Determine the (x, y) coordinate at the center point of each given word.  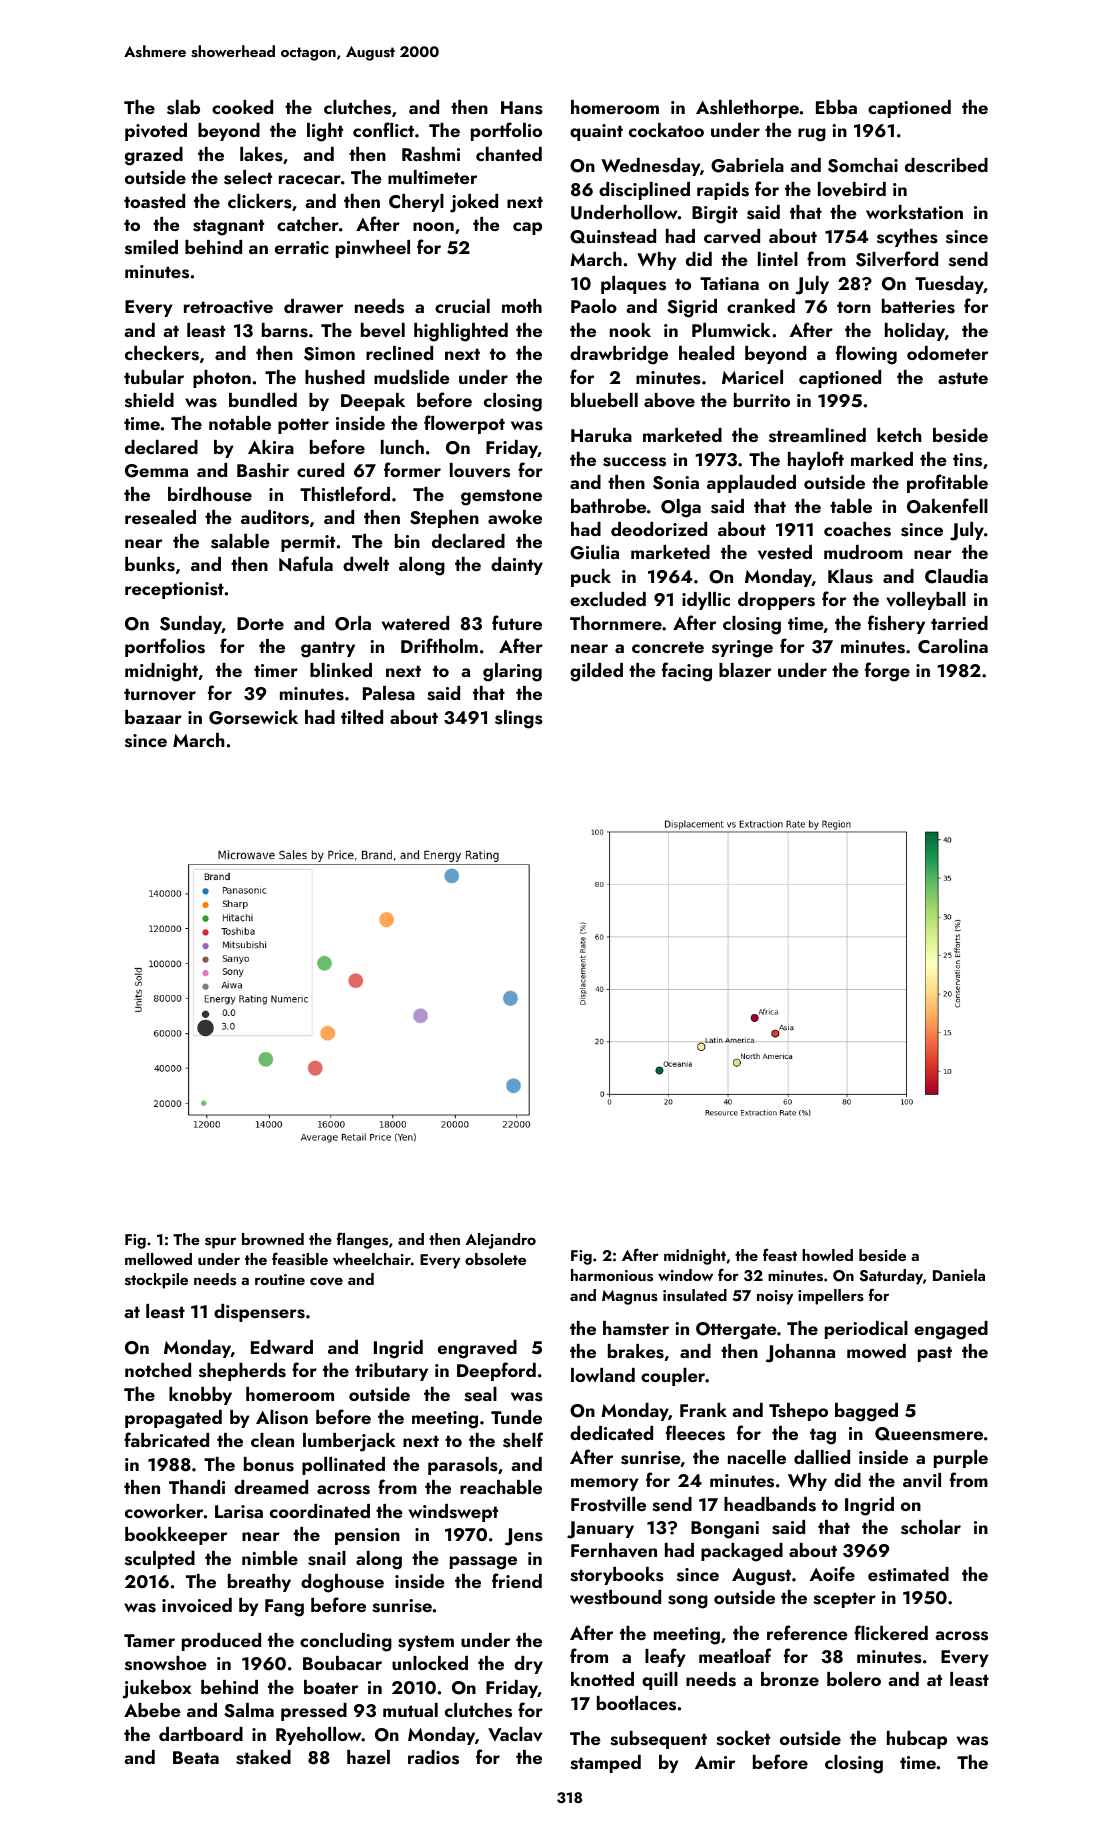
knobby (200, 1396)
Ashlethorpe (747, 109)
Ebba (836, 107)
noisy (775, 1297)
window (685, 1275)
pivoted (156, 132)
